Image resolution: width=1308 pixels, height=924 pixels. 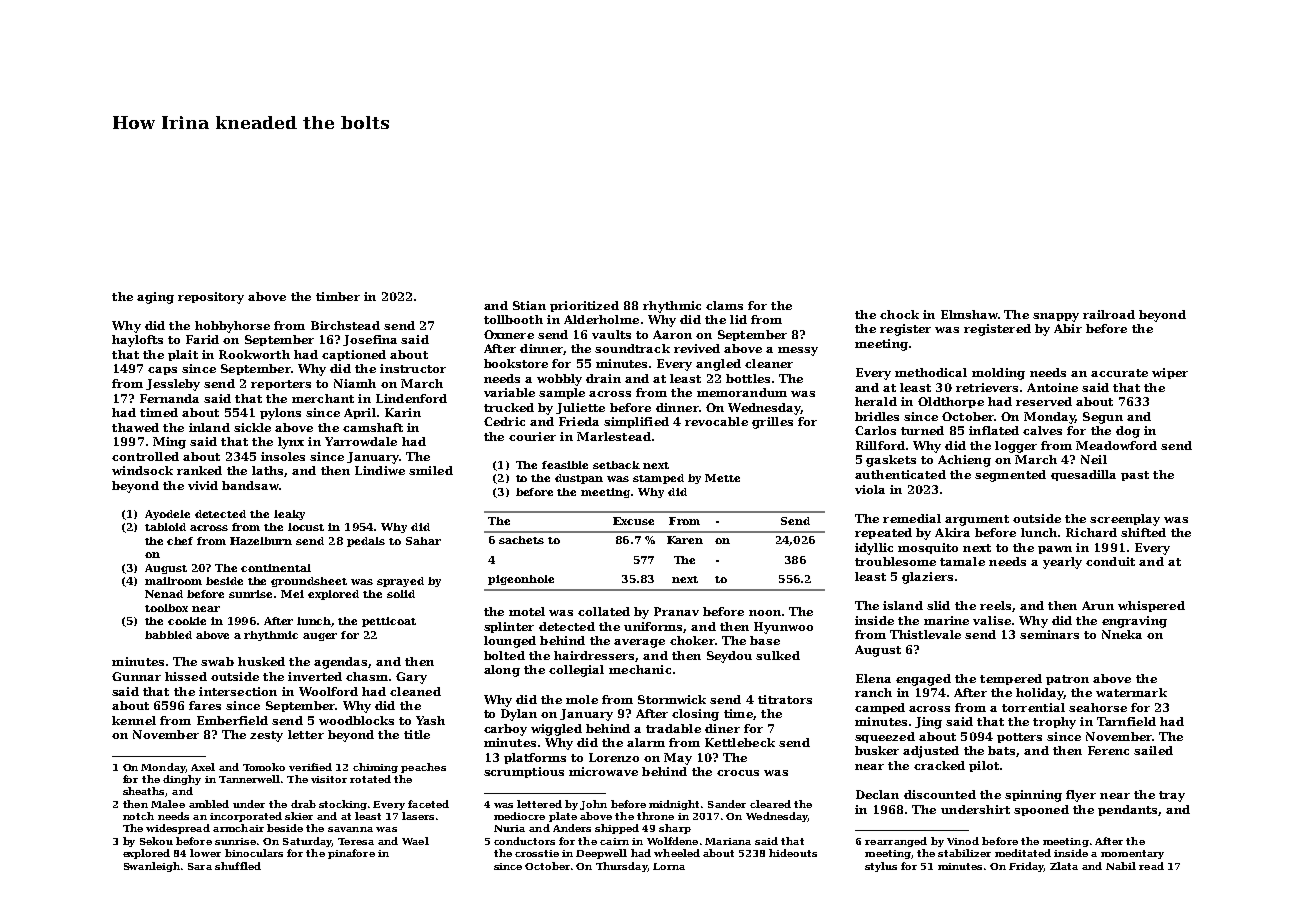 What do you see at coordinates (724, 305) in the screenshot?
I see `clams` at bounding box center [724, 305].
